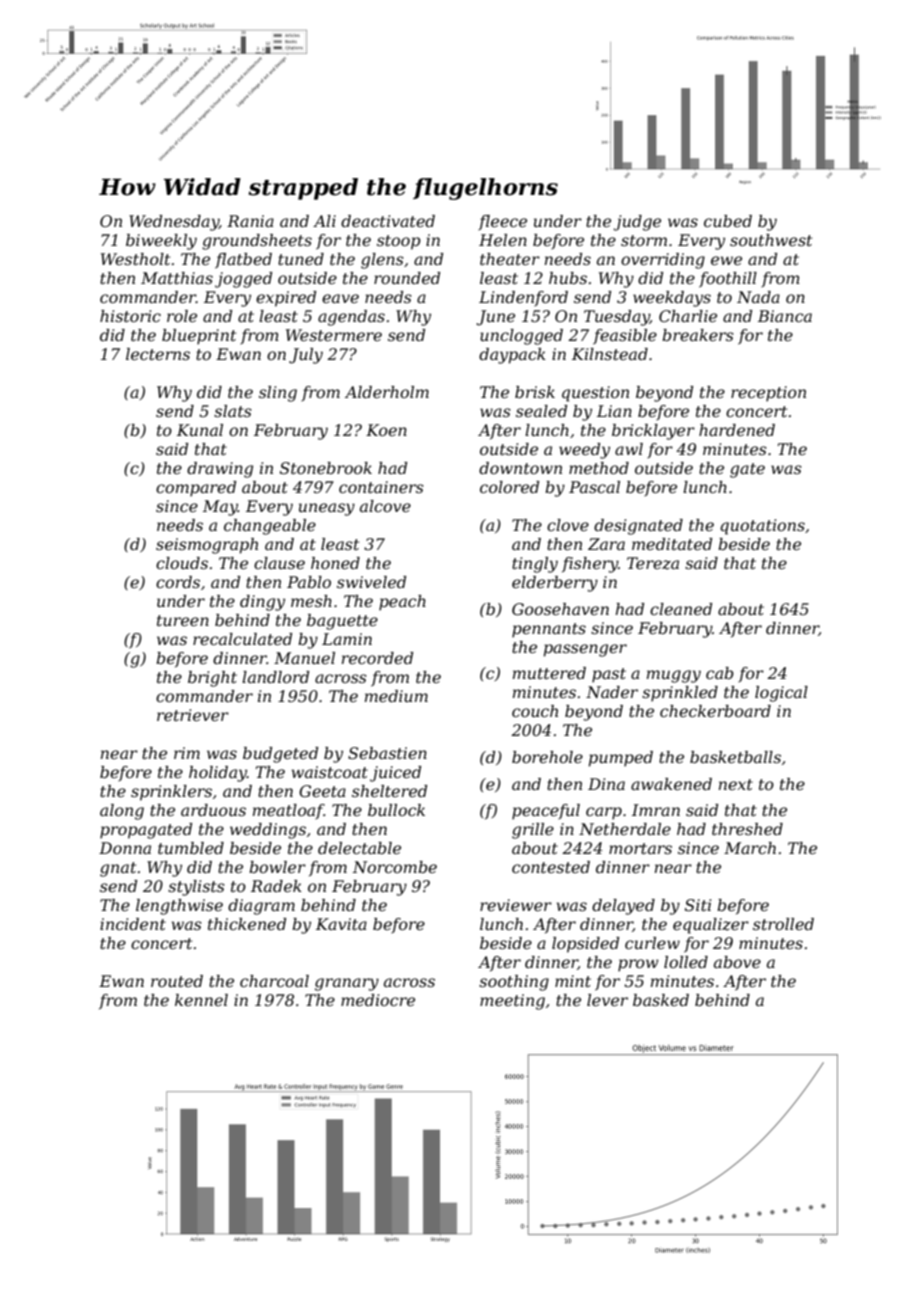  Describe the element at coordinates (644, 240) in the page. I see `storm` at that location.
